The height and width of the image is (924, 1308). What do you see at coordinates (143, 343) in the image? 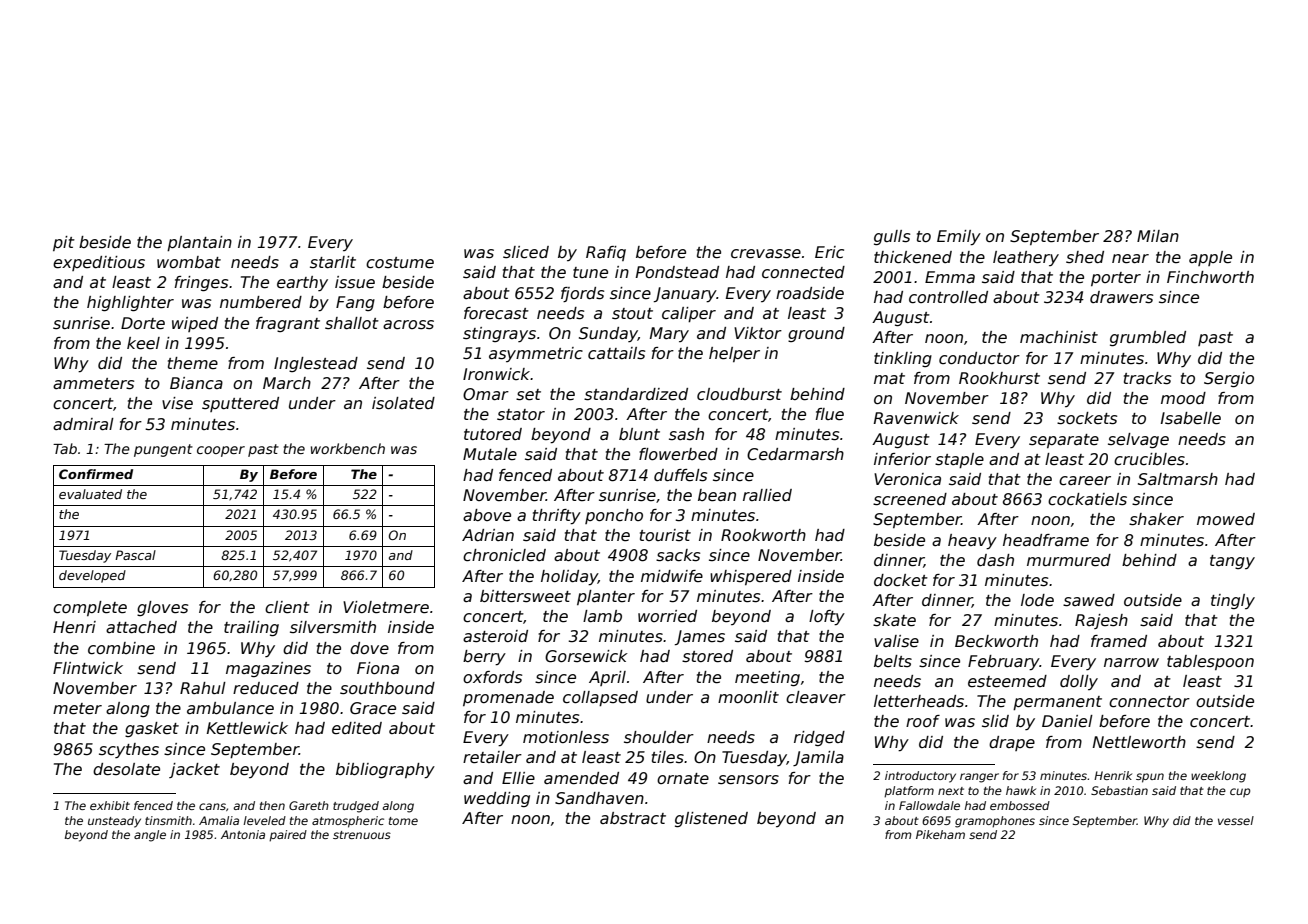
I see `keel` at bounding box center [143, 343].
